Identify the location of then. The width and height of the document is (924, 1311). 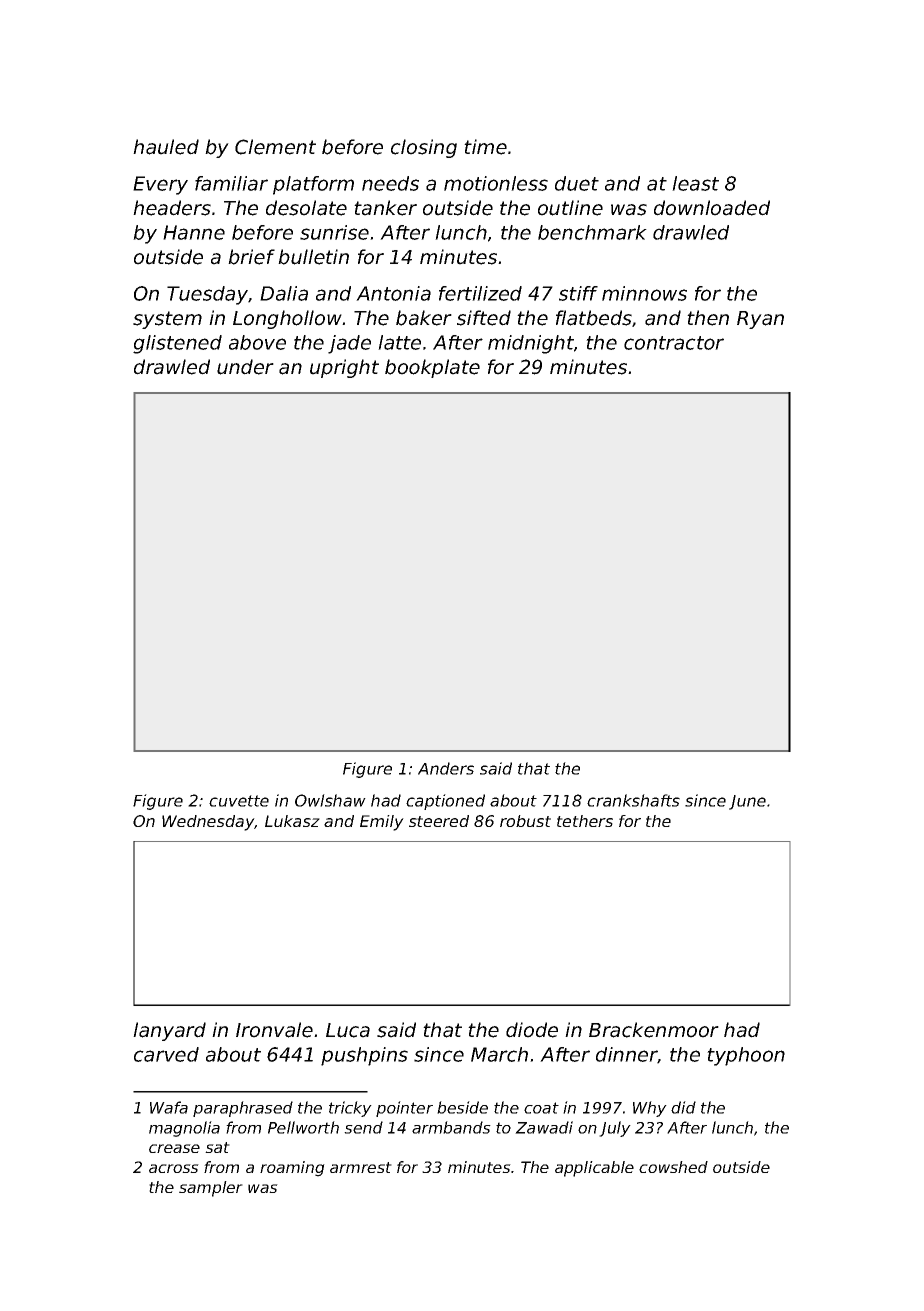
(708, 318).
